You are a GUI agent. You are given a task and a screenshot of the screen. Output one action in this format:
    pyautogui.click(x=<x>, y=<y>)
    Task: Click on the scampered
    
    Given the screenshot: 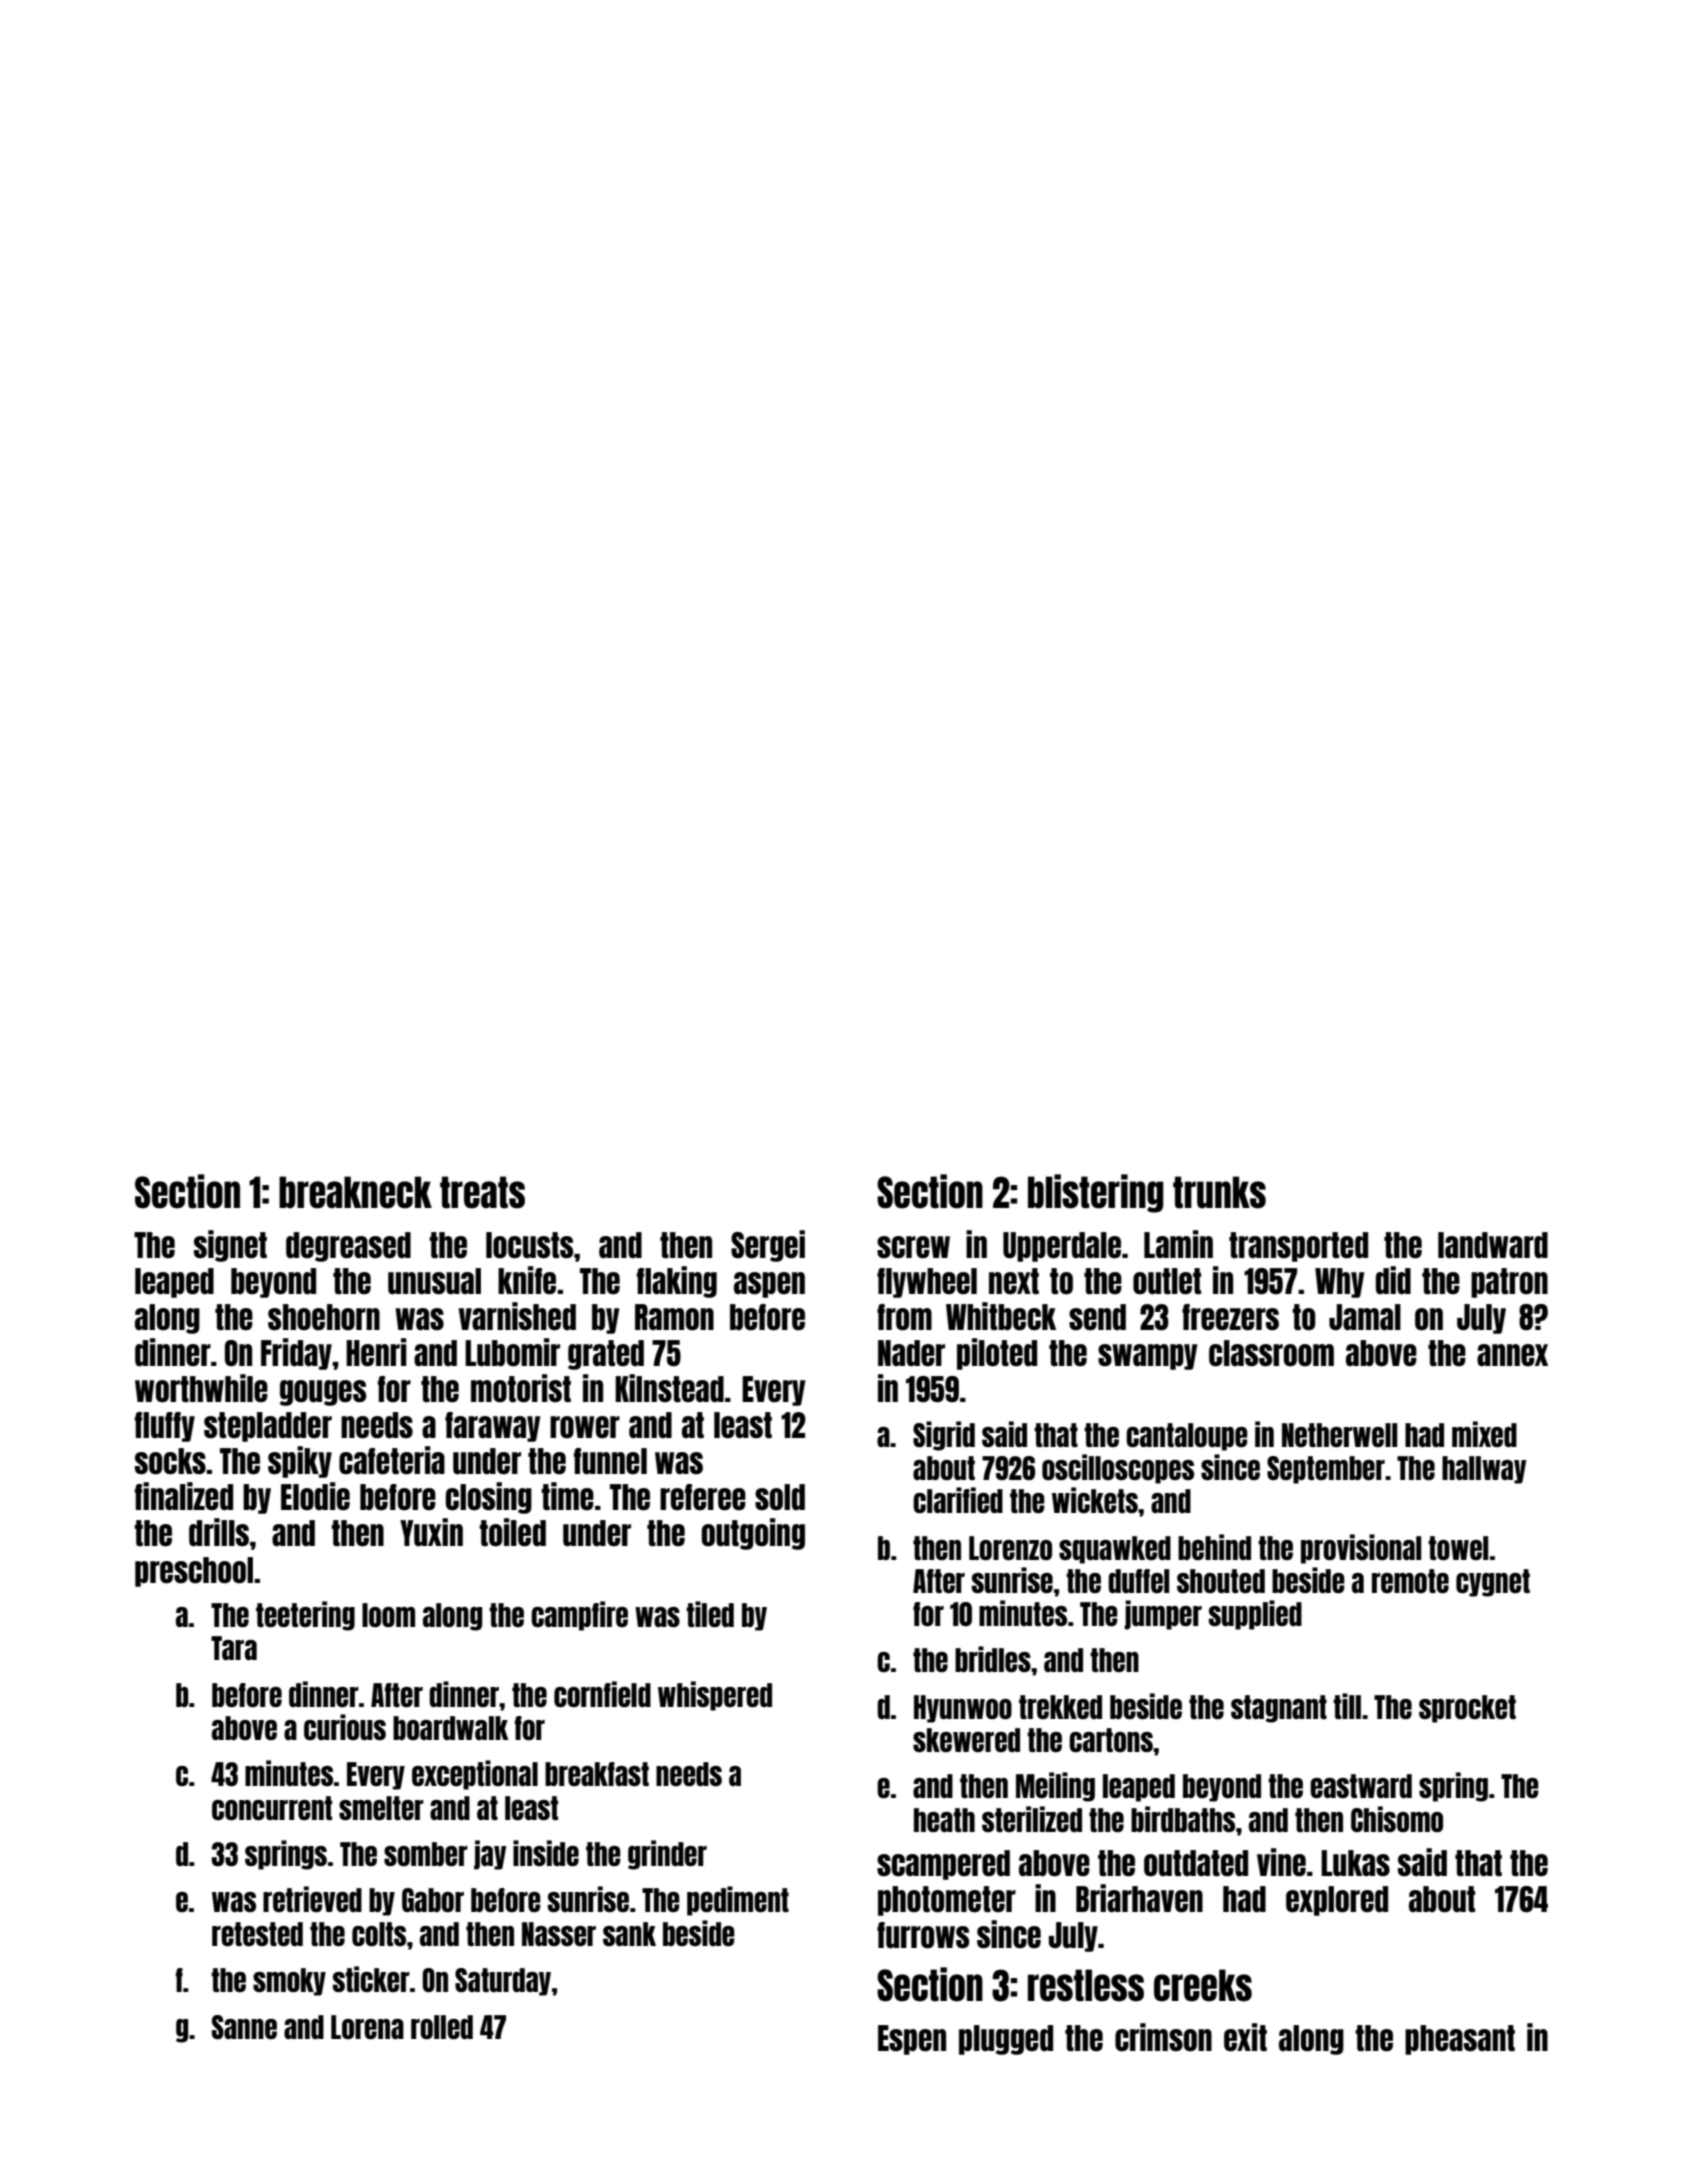 What is the action you would take?
    pyautogui.click(x=943, y=1865)
